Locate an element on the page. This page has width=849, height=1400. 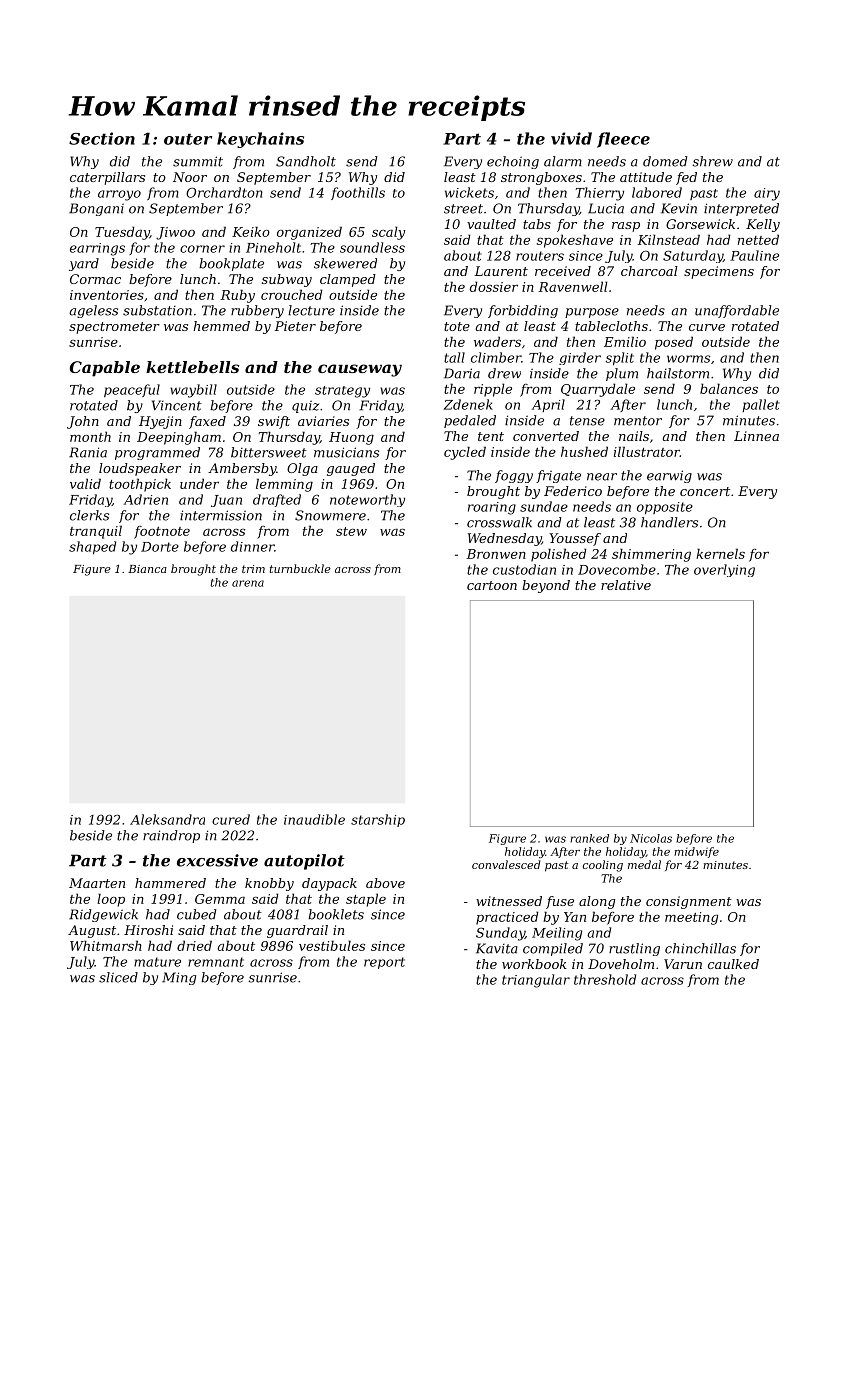
domed is located at coordinates (665, 161).
